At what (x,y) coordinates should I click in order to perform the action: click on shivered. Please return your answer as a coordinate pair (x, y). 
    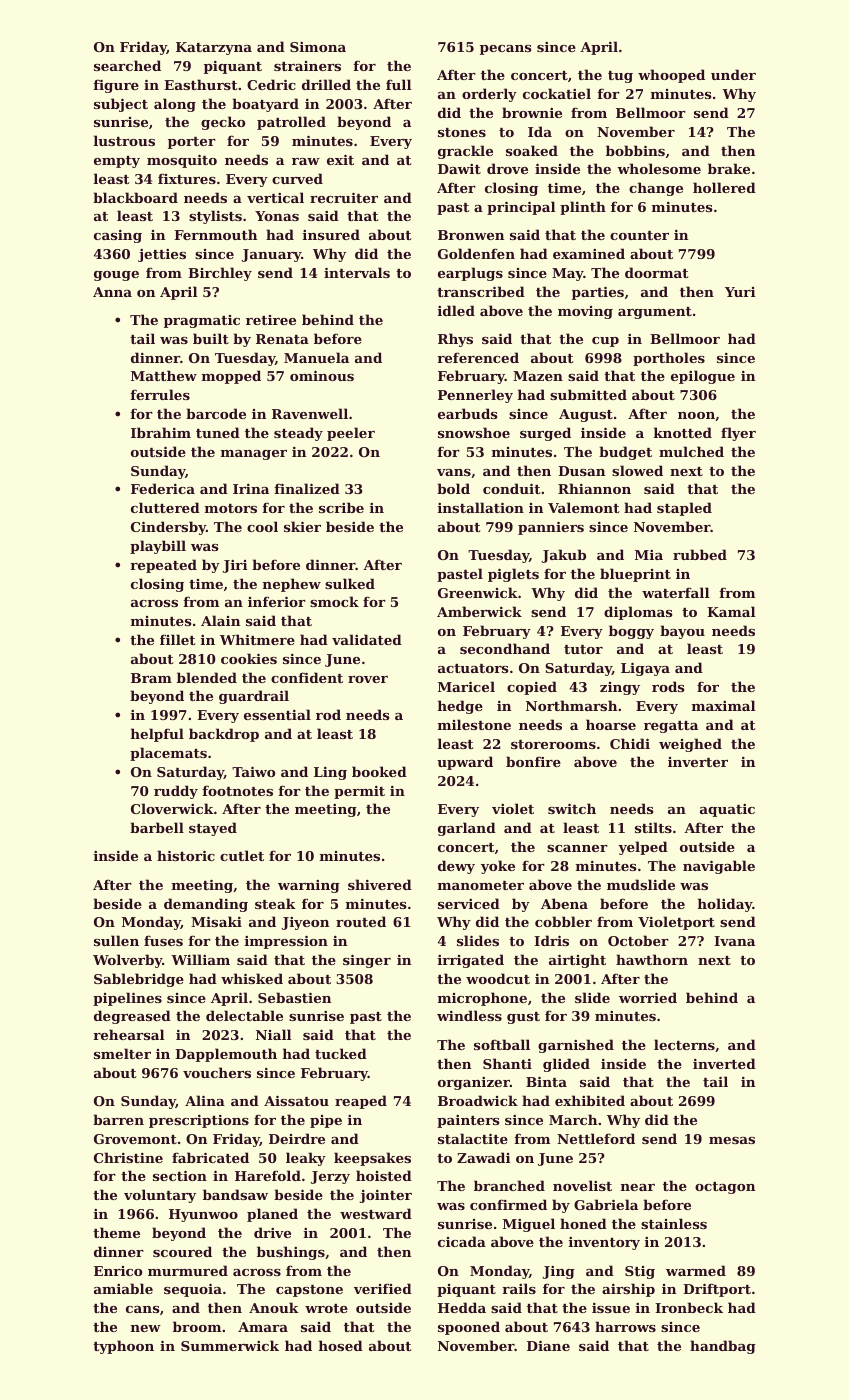
    Looking at the image, I should click on (380, 884).
